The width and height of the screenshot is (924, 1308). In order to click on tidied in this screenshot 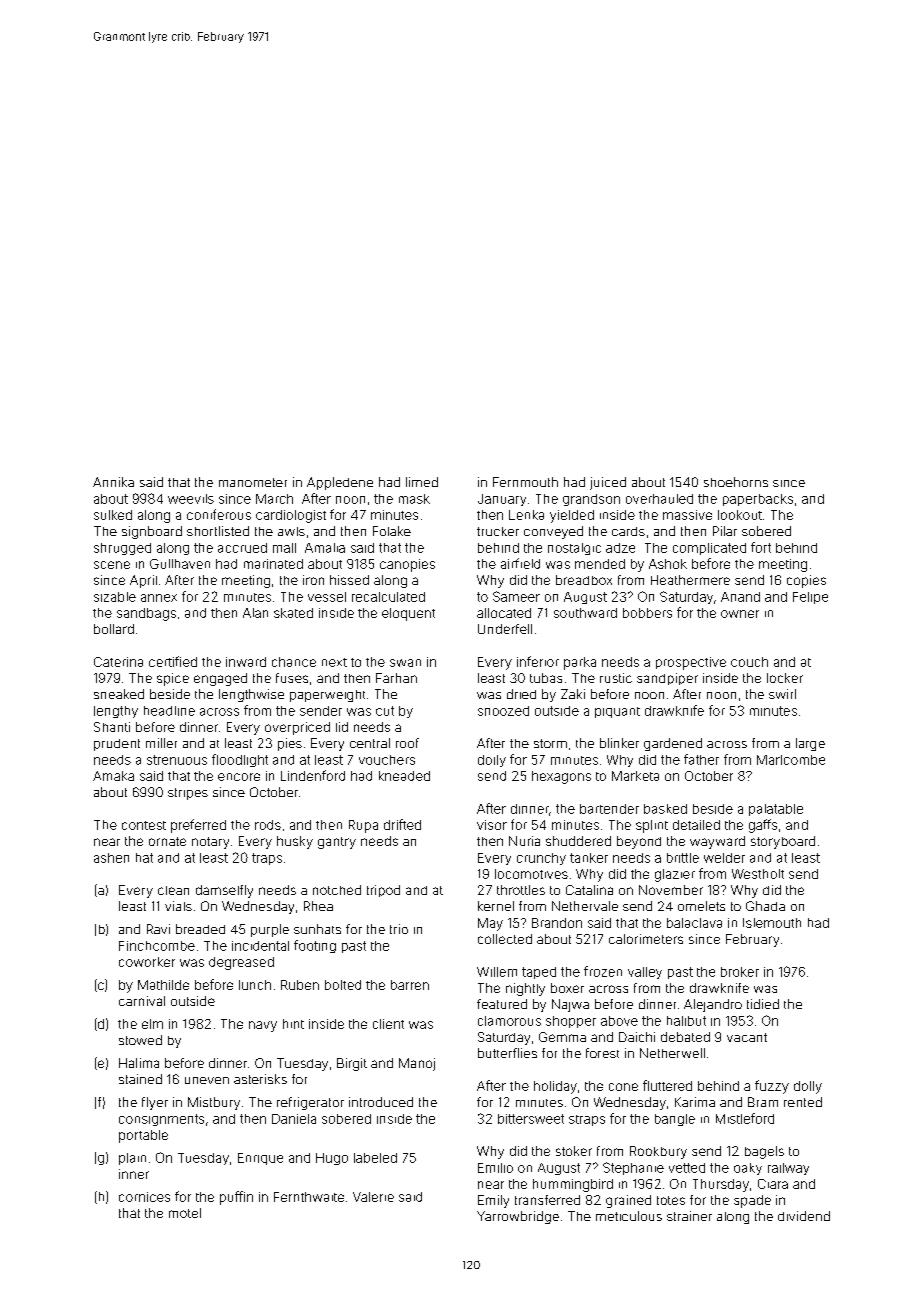, I will do `click(763, 1004)`.
